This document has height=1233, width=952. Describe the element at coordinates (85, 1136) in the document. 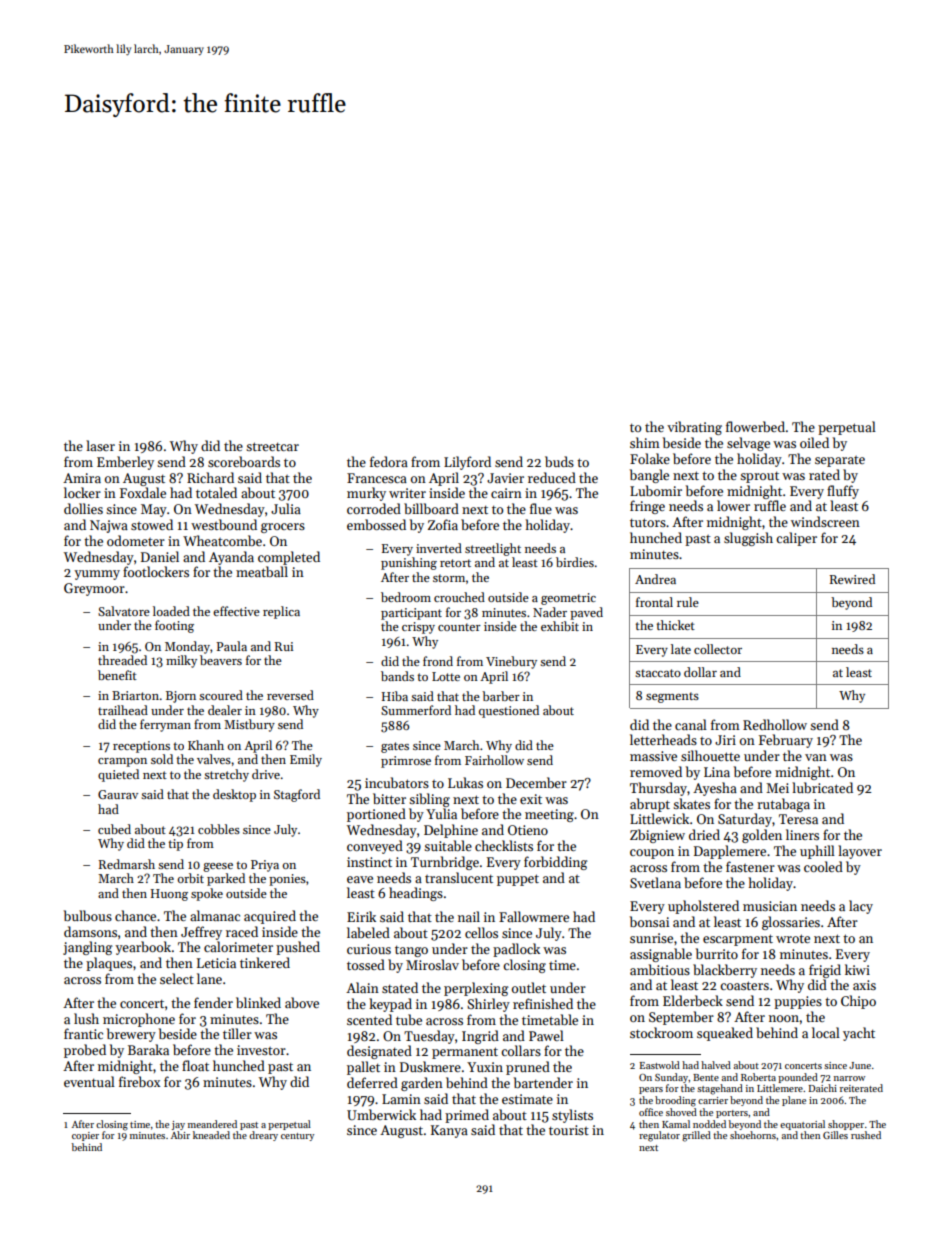

I see `copier` at that location.
